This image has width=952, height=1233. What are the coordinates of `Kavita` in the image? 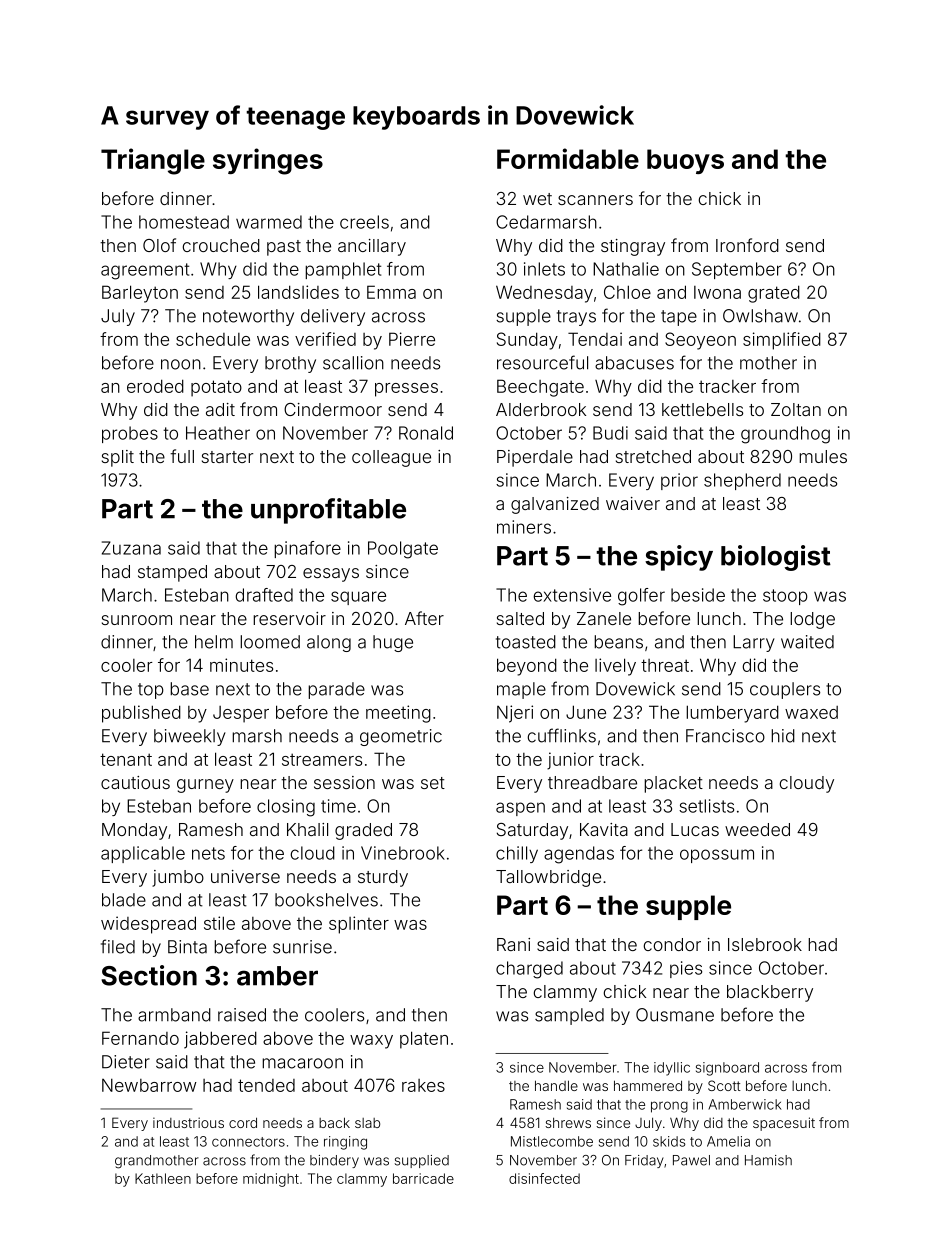 It's located at (604, 829).
